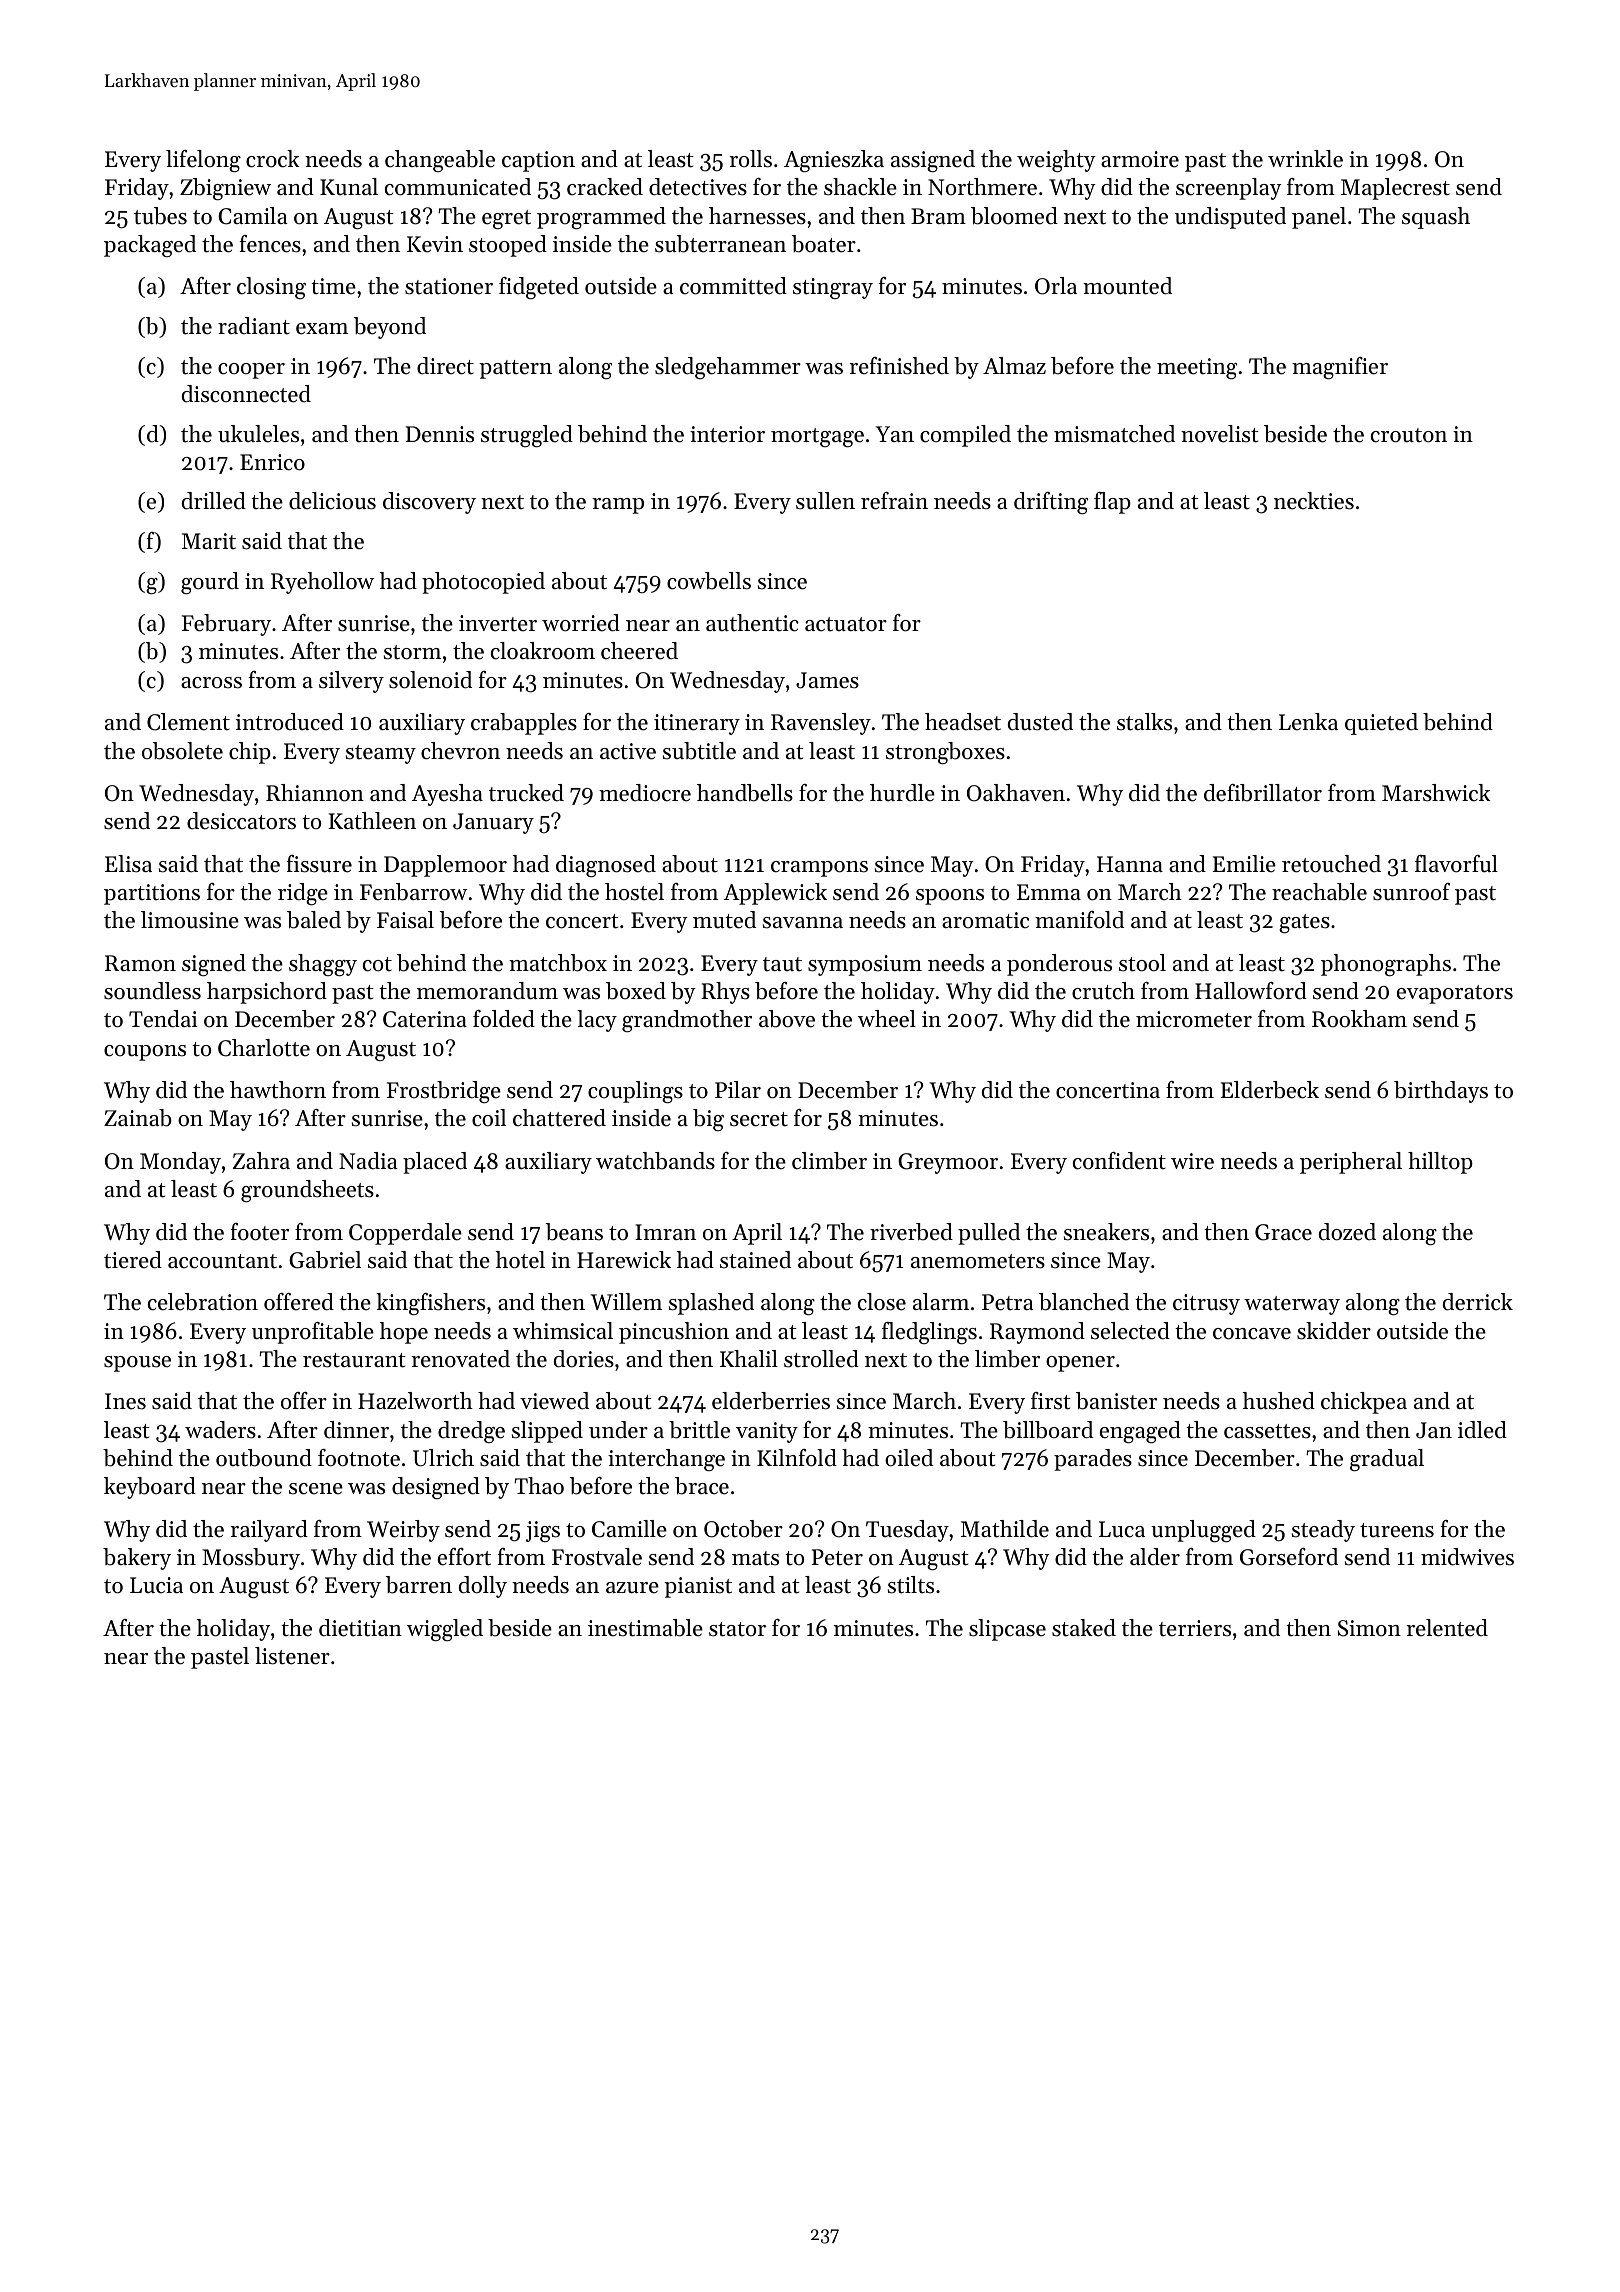 This document has width=1620, height=2292. I want to click on meeting, so click(1197, 368).
